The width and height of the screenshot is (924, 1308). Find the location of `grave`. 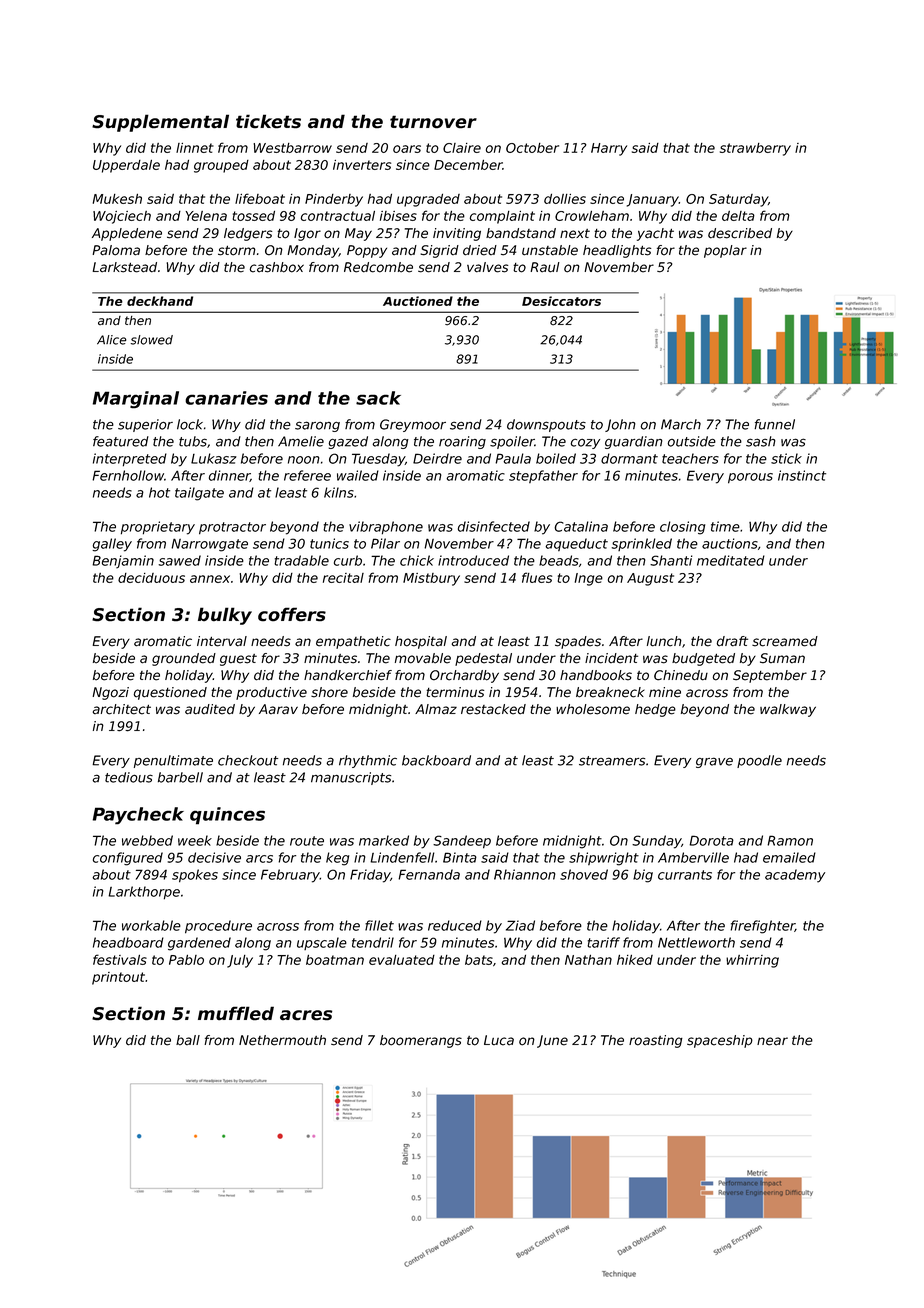

grave is located at coordinates (714, 762).
